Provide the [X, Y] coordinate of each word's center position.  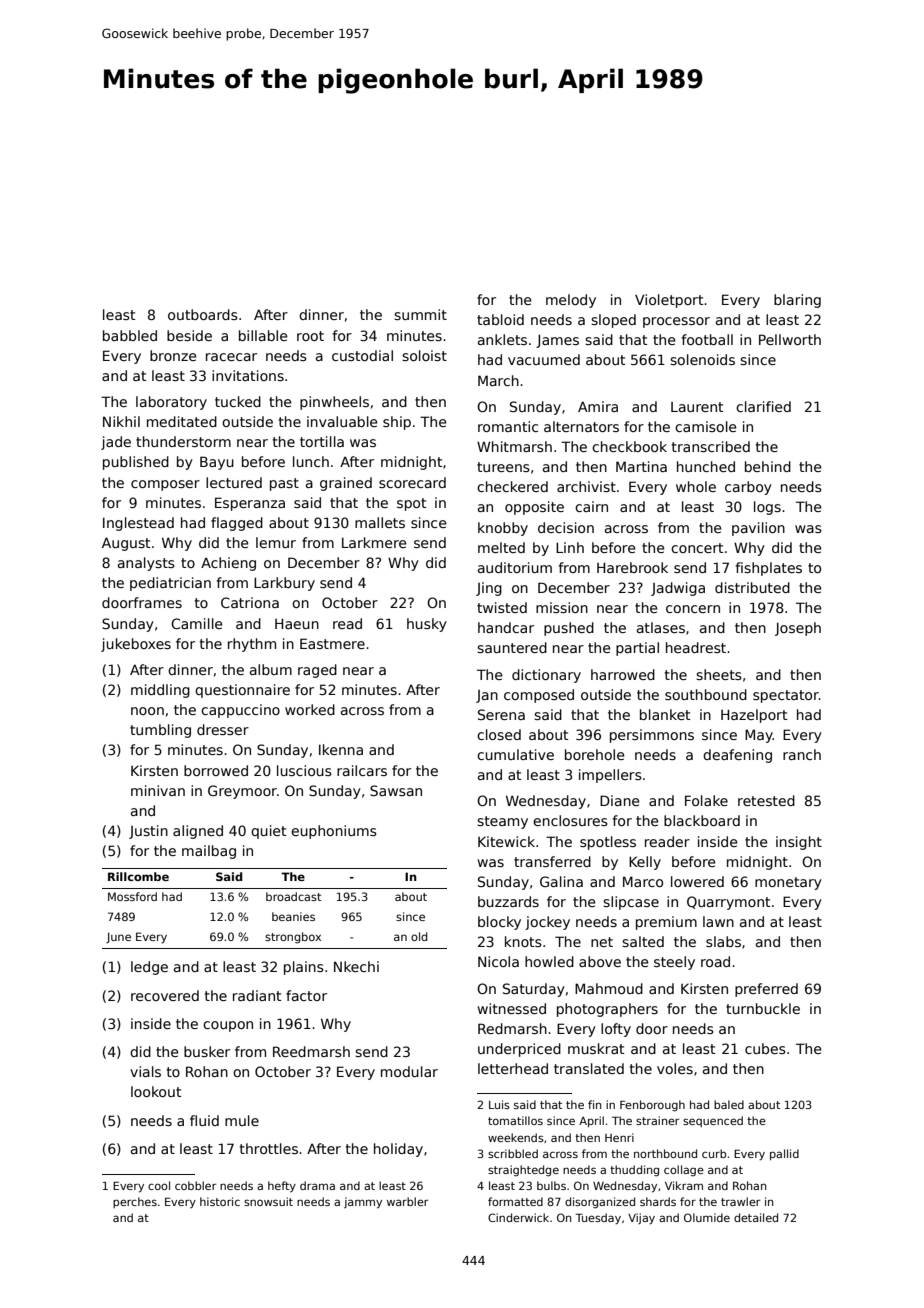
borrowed [216, 770]
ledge [149, 968]
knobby [503, 529]
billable [263, 335]
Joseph [798, 629]
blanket [665, 714]
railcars [362, 770]
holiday [398, 1150]
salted [643, 941]
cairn [591, 506]
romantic [508, 426]
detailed [756, 1217]
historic [220, 1201]
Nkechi [356, 966]
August [126, 544]
